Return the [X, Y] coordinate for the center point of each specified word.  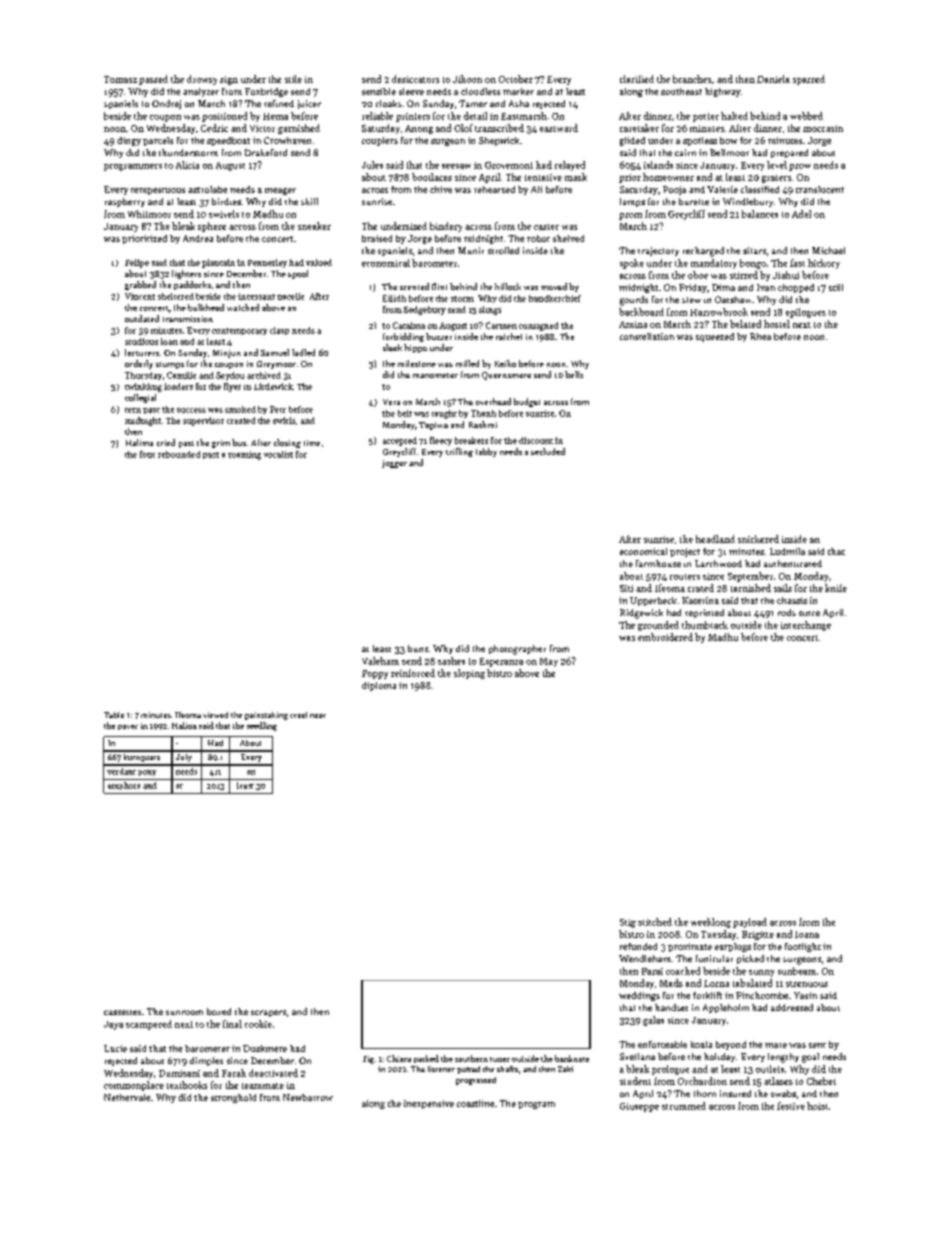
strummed [684, 1106]
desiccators [415, 79]
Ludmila [787, 551]
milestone [417, 363]
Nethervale [127, 1097]
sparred [809, 80]
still [836, 287]
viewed [215, 715]
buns [418, 648]
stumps [170, 365]
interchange [806, 626]
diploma [379, 686]
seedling [262, 726]
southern [471, 1058]
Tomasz [120, 79]
